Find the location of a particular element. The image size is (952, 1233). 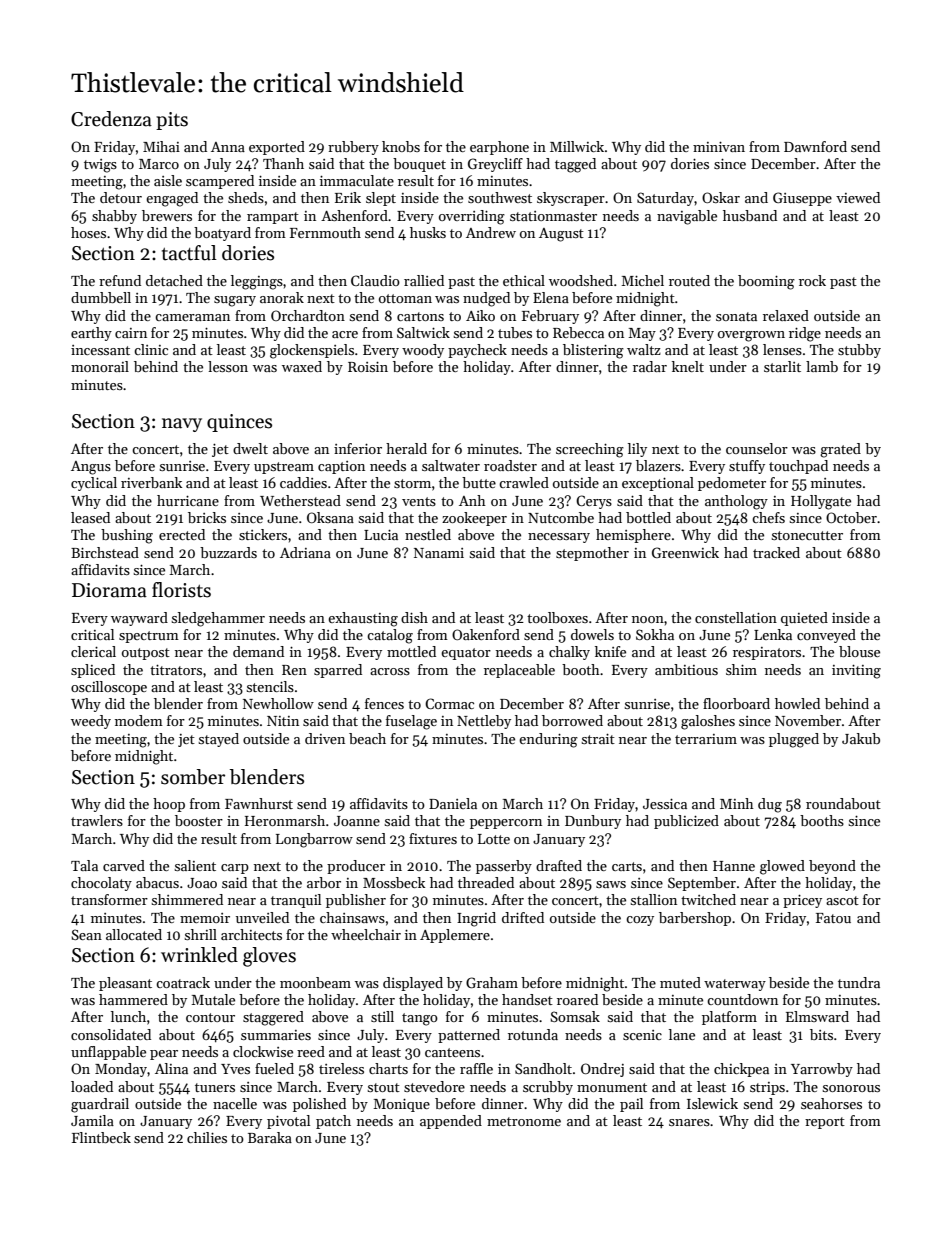

exported is located at coordinates (277, 148).
